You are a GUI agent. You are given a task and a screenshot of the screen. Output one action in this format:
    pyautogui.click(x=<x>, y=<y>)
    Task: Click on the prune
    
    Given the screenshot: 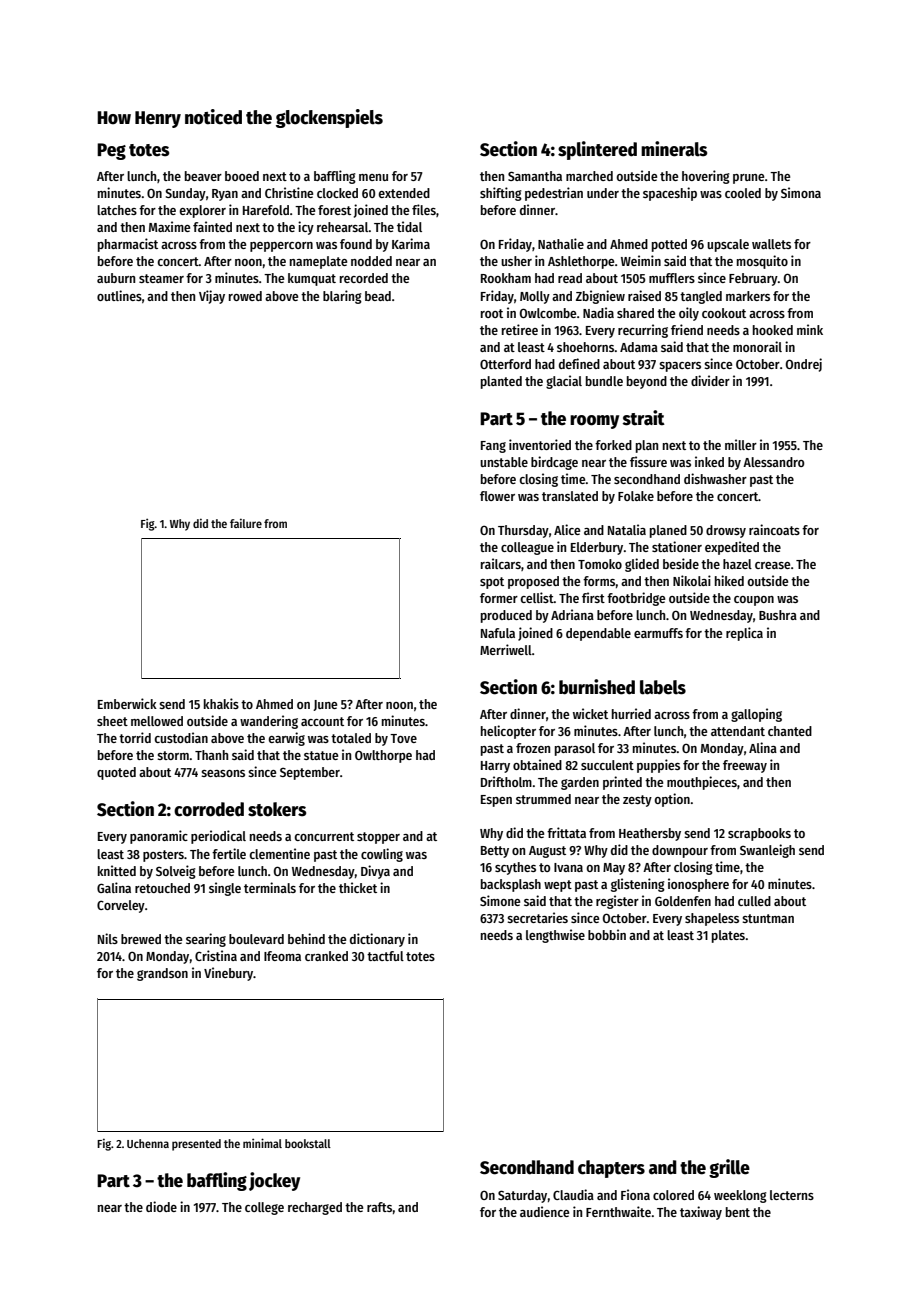 What is the action you would take?
    pyautogui.click(x=748, y=179)
